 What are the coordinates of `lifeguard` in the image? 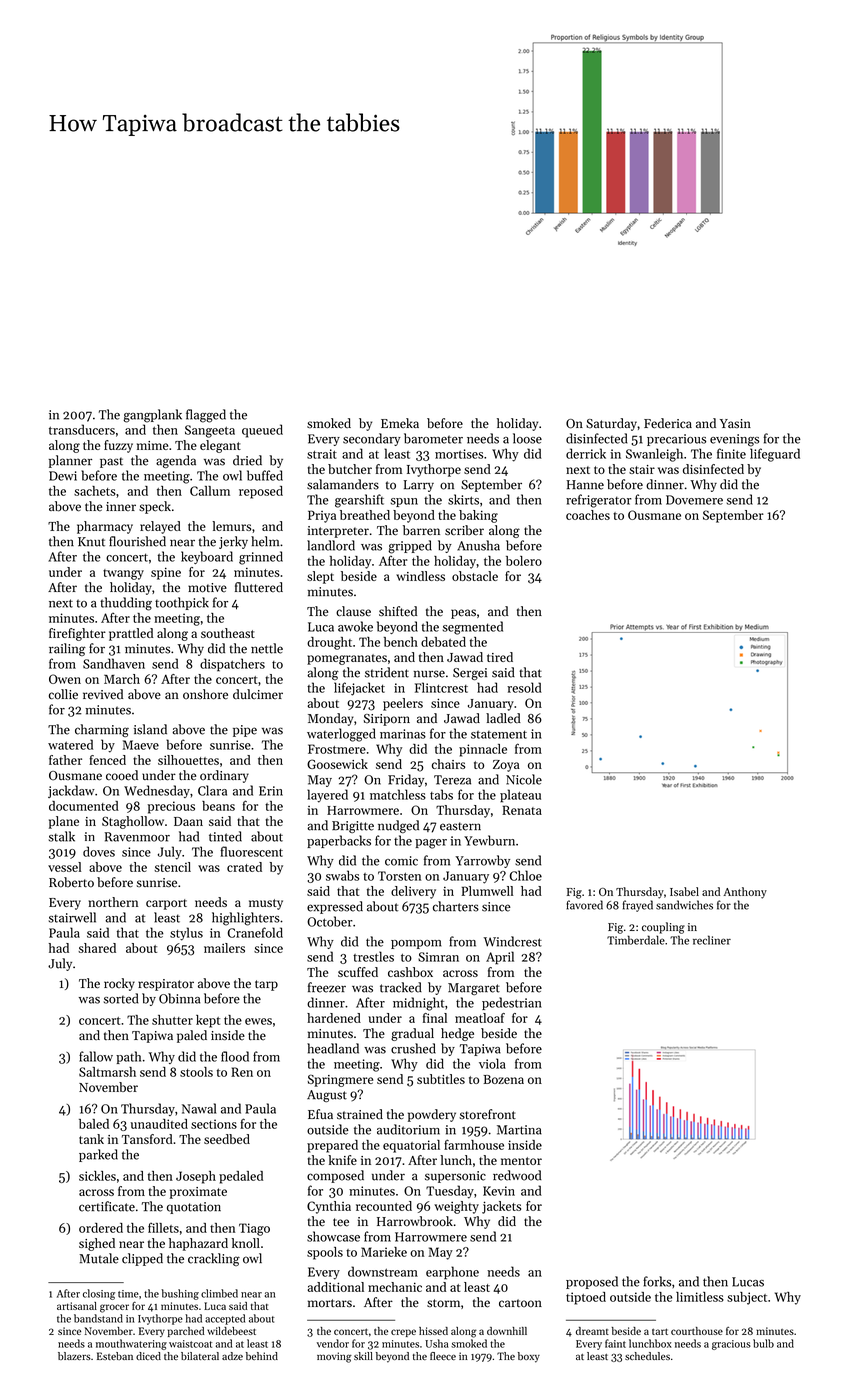 It's located at (775, 455).
